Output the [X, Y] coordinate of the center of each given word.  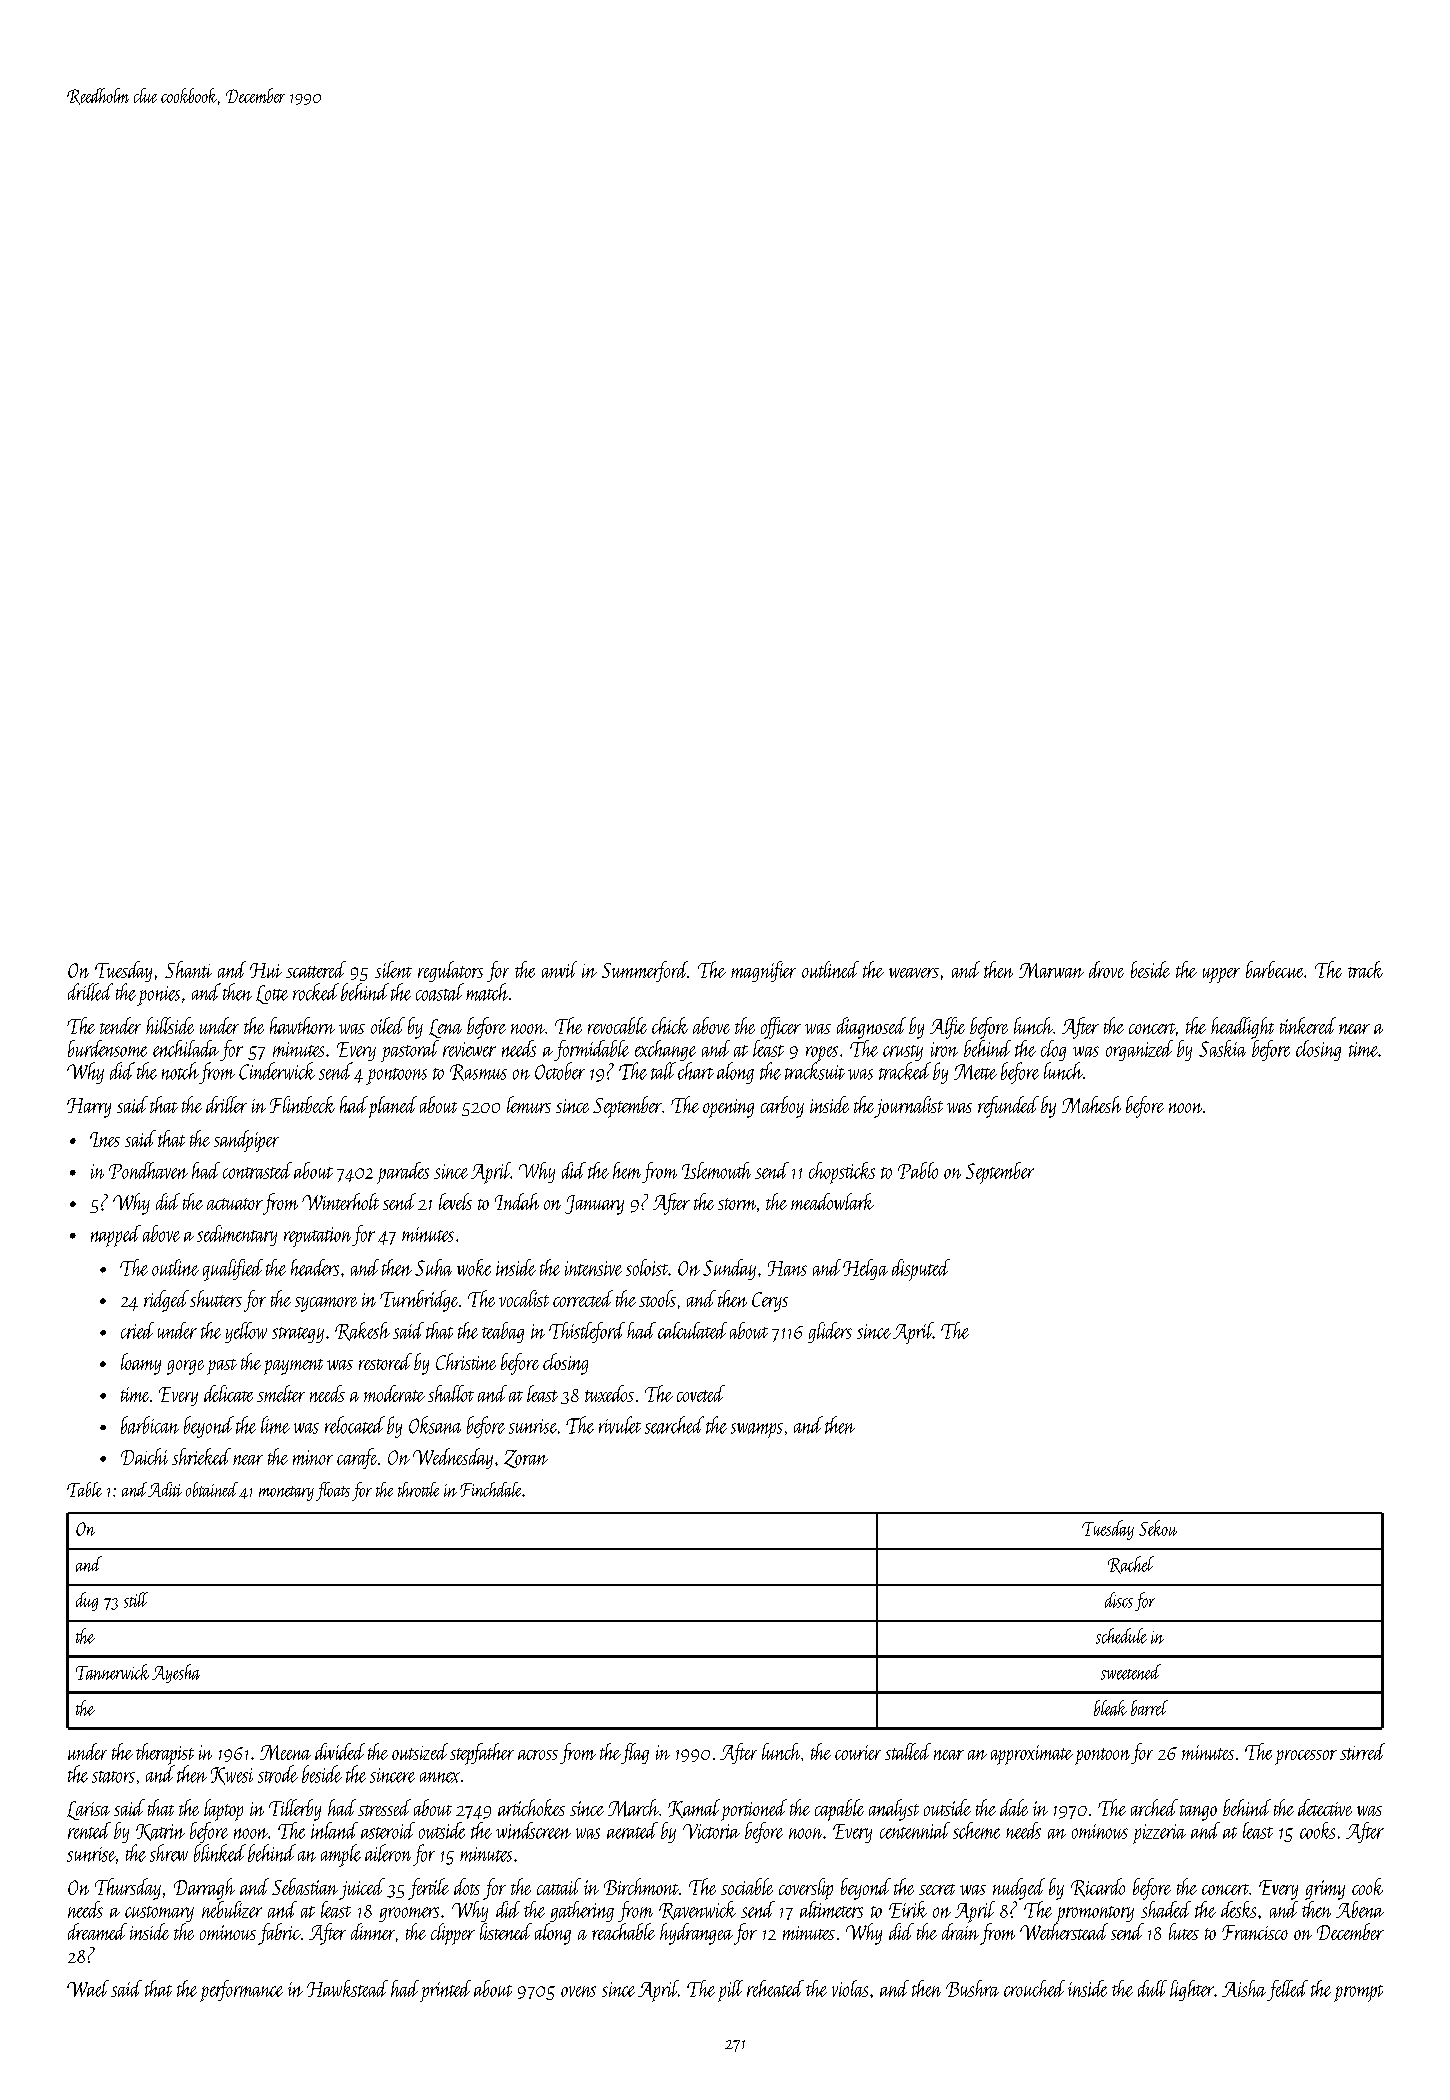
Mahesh [1091, 1104]
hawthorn [302, 1025]
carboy [782, 1107]
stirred [1362, 1751]
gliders [830, 1332]
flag [635, 1753]
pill [730, 1991]
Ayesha [176, 1673]
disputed [921, 1270]
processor [1306, 1757]
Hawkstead [347, 1988]
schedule [1121, 1636]
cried [137, 1330]
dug [87, 1601]
